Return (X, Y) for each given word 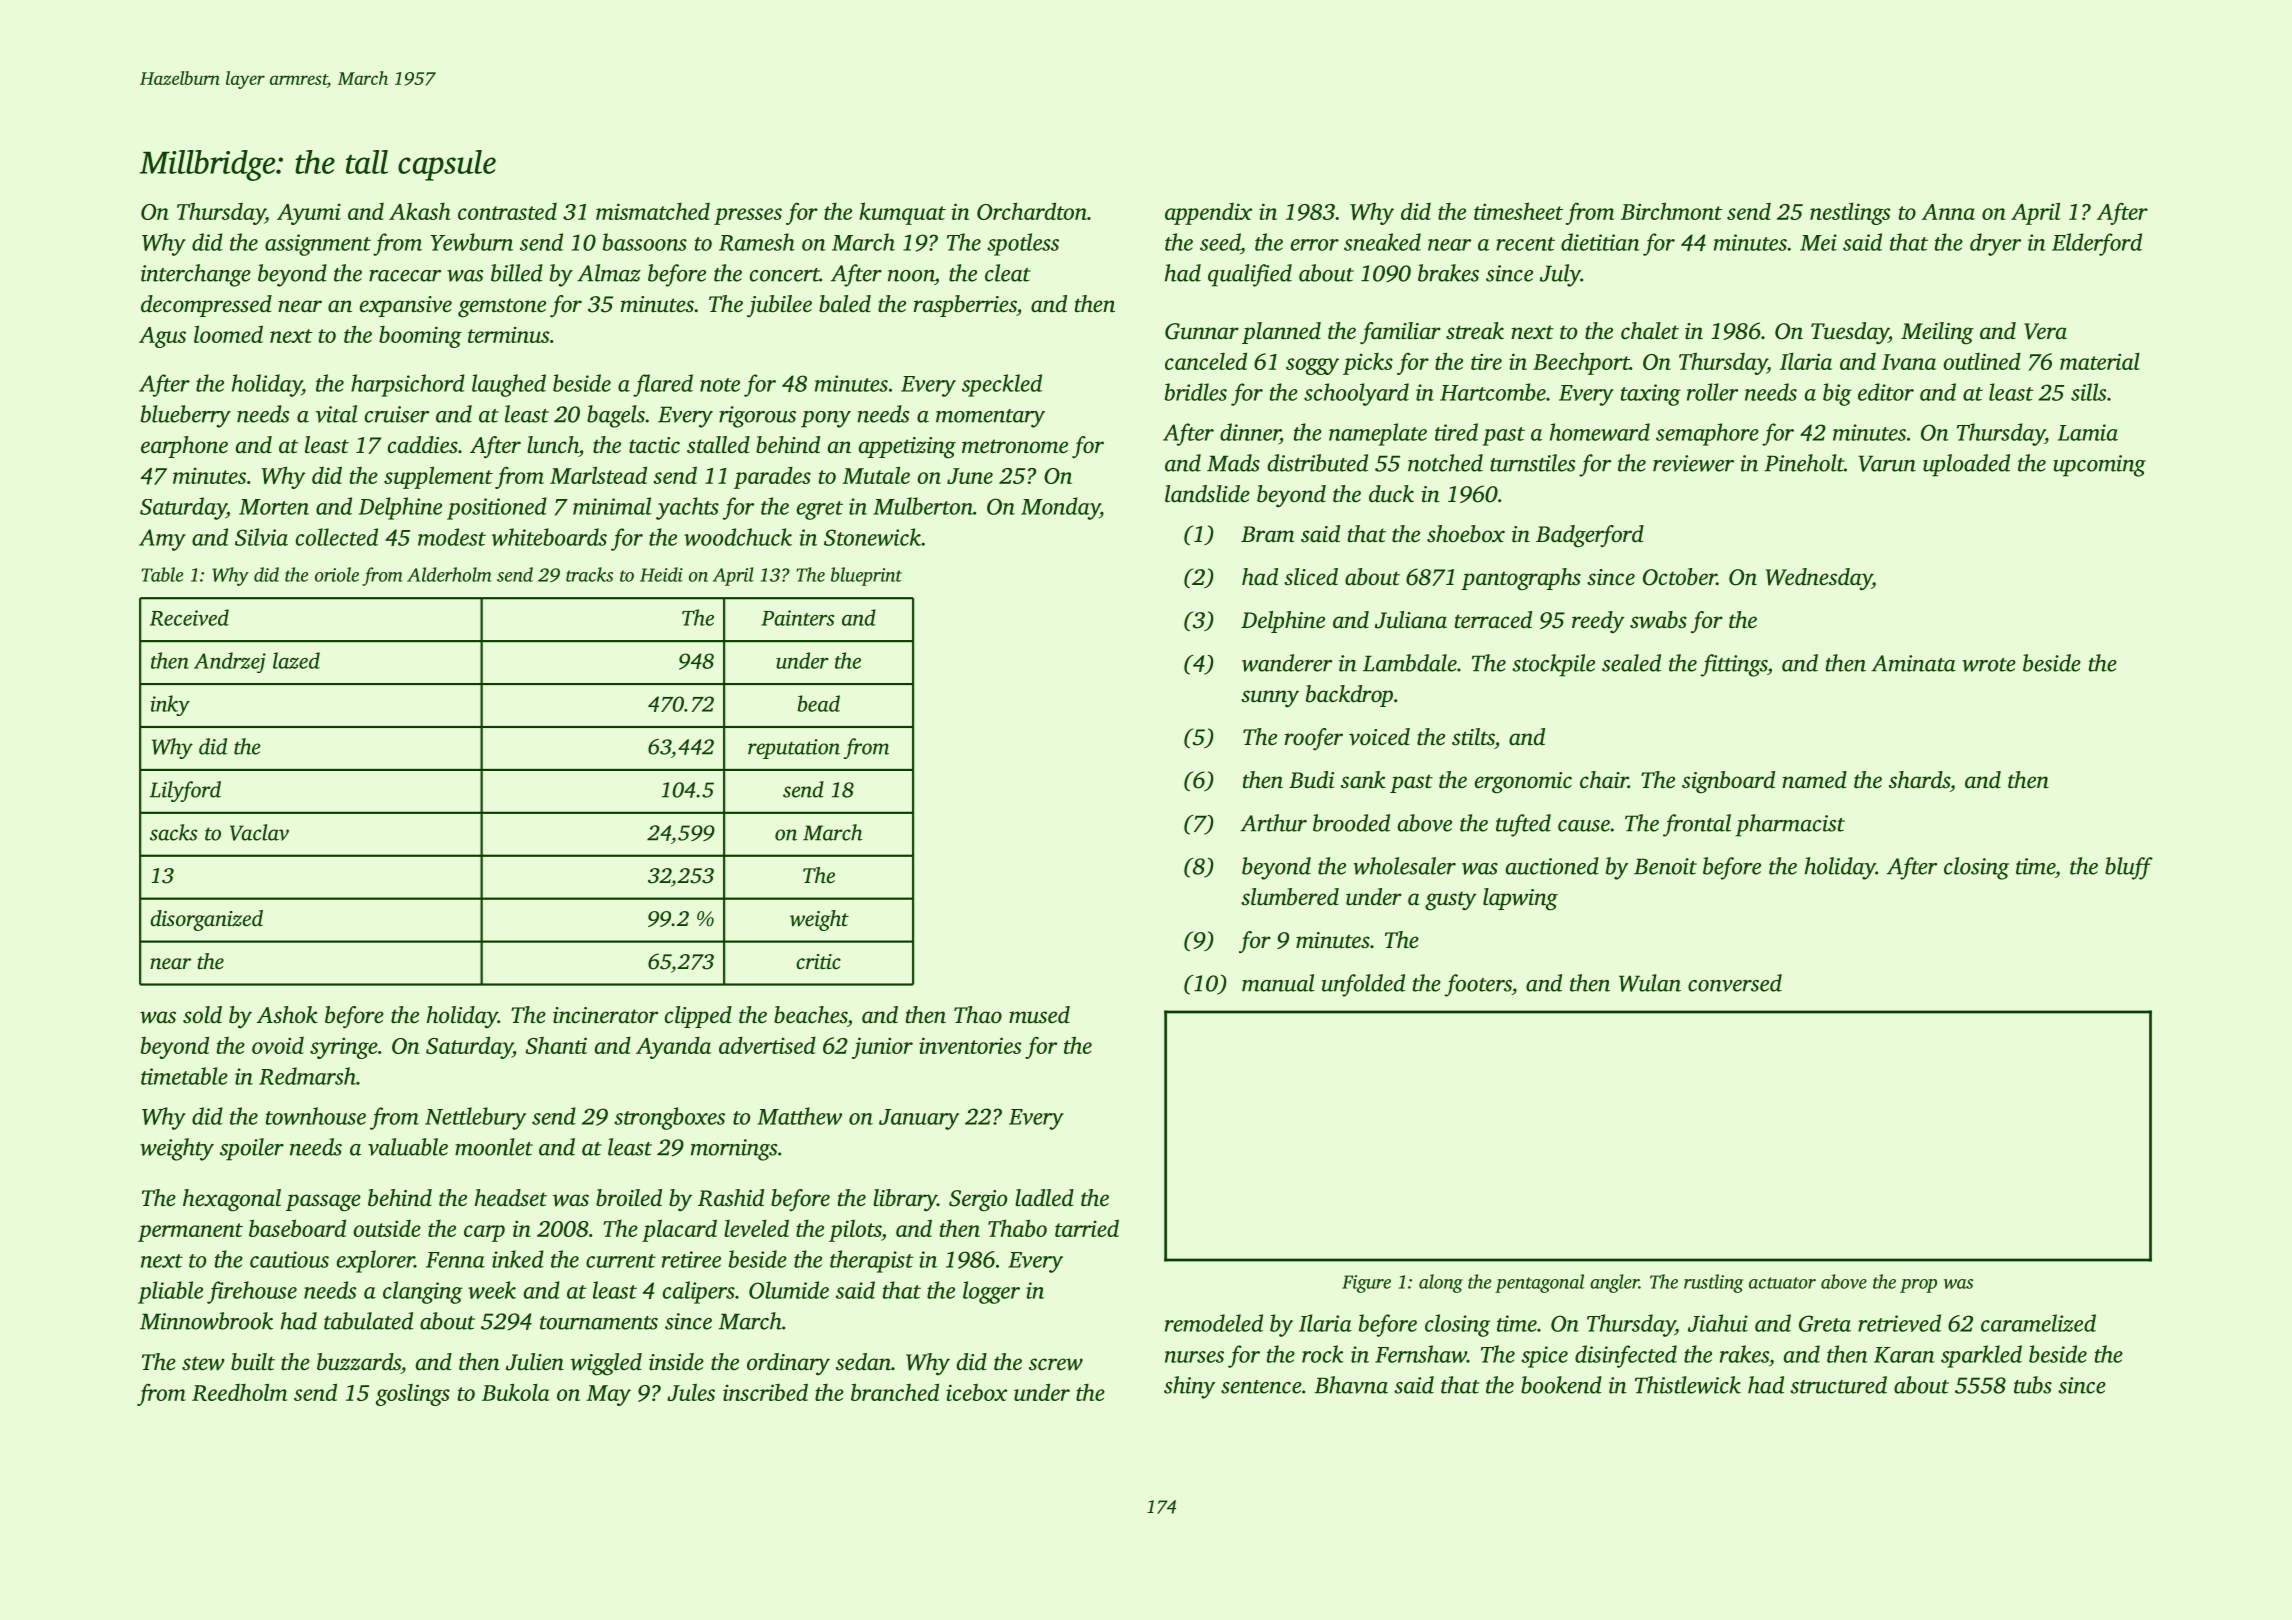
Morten (274, 507)
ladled (1044, 1197)
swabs (1658, 620)
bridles (1196, 392)
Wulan (1650, 983)
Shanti (556, 1045)
